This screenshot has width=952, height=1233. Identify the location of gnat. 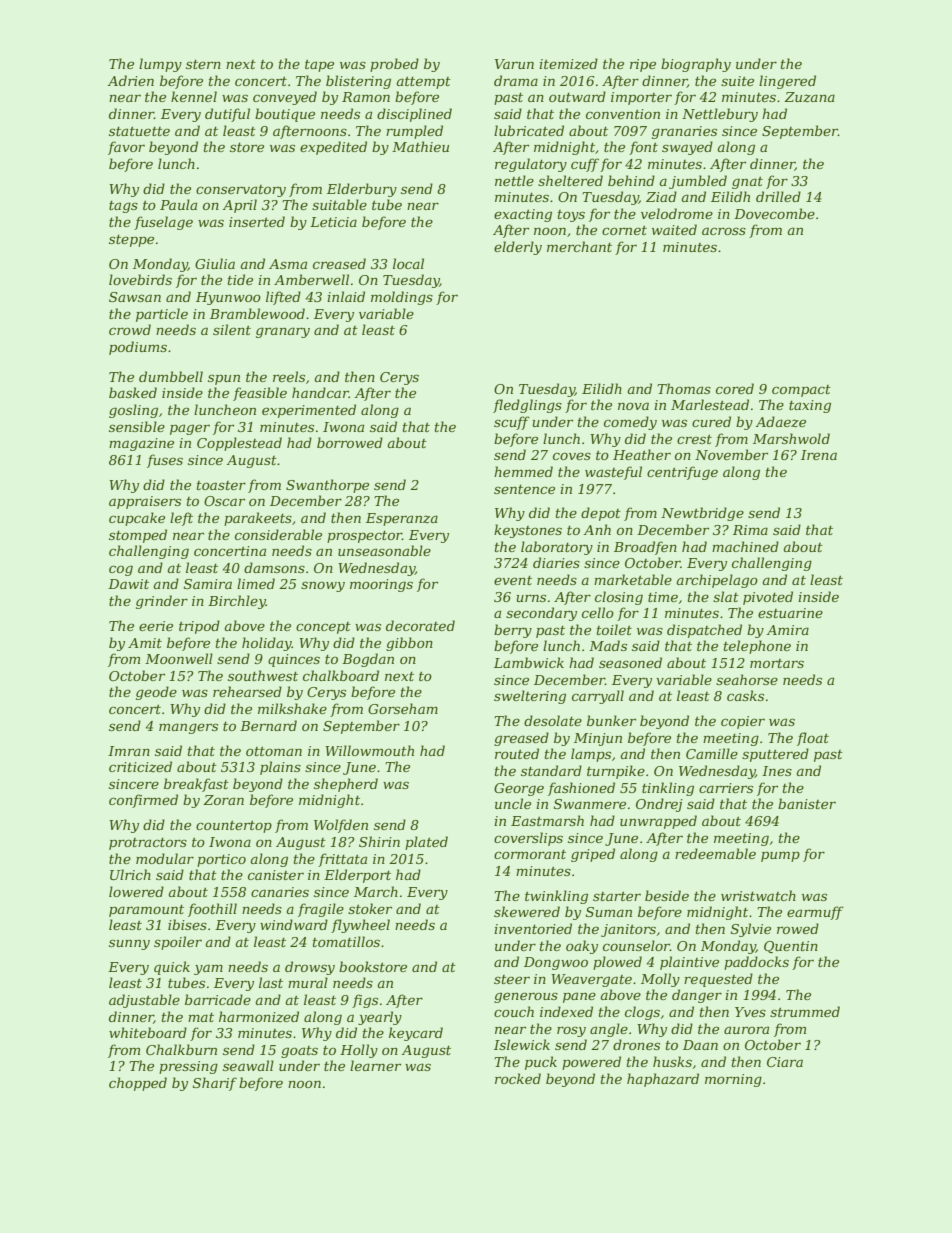
(747, 183).
